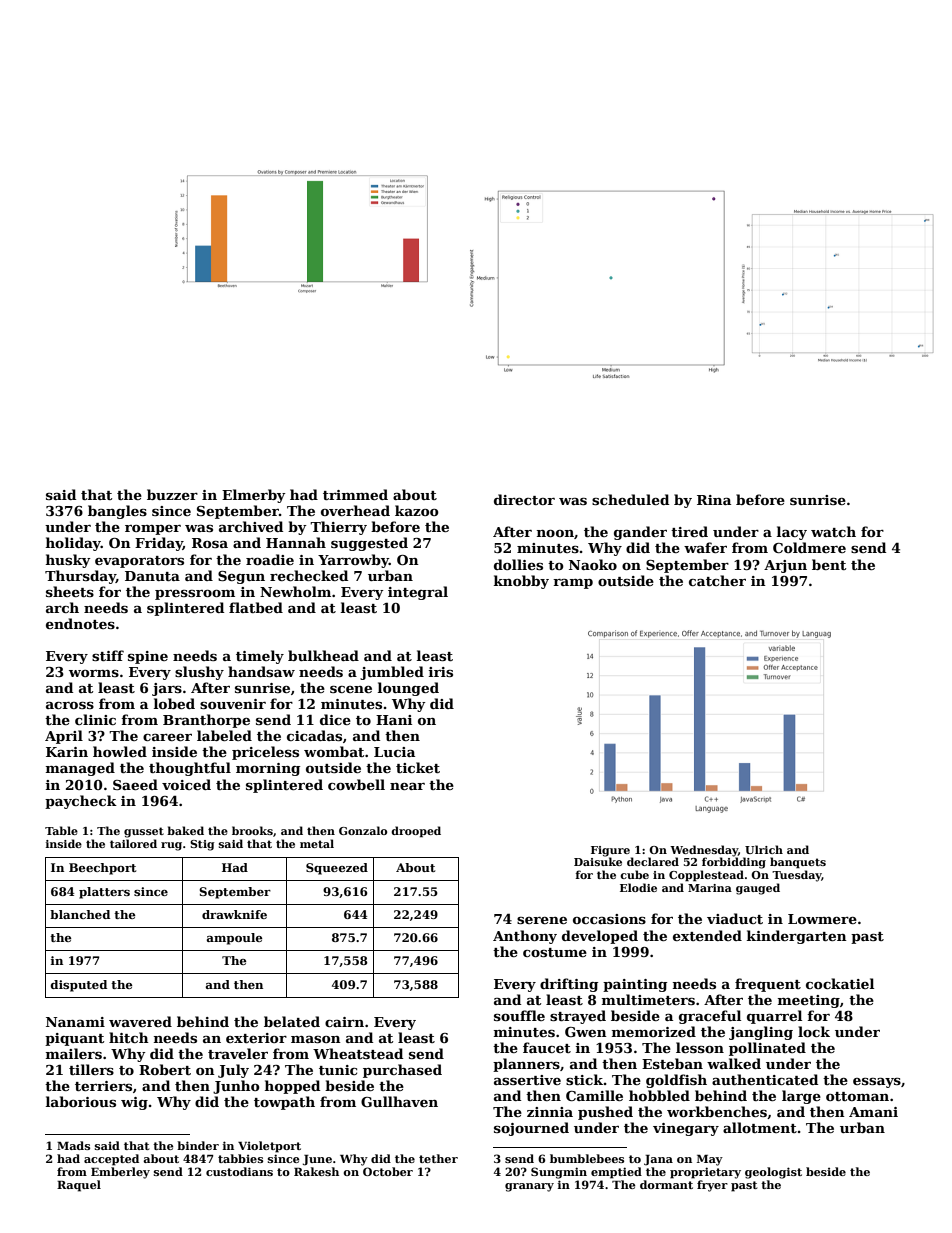  I want to click on catcher, so click(717, 580).
